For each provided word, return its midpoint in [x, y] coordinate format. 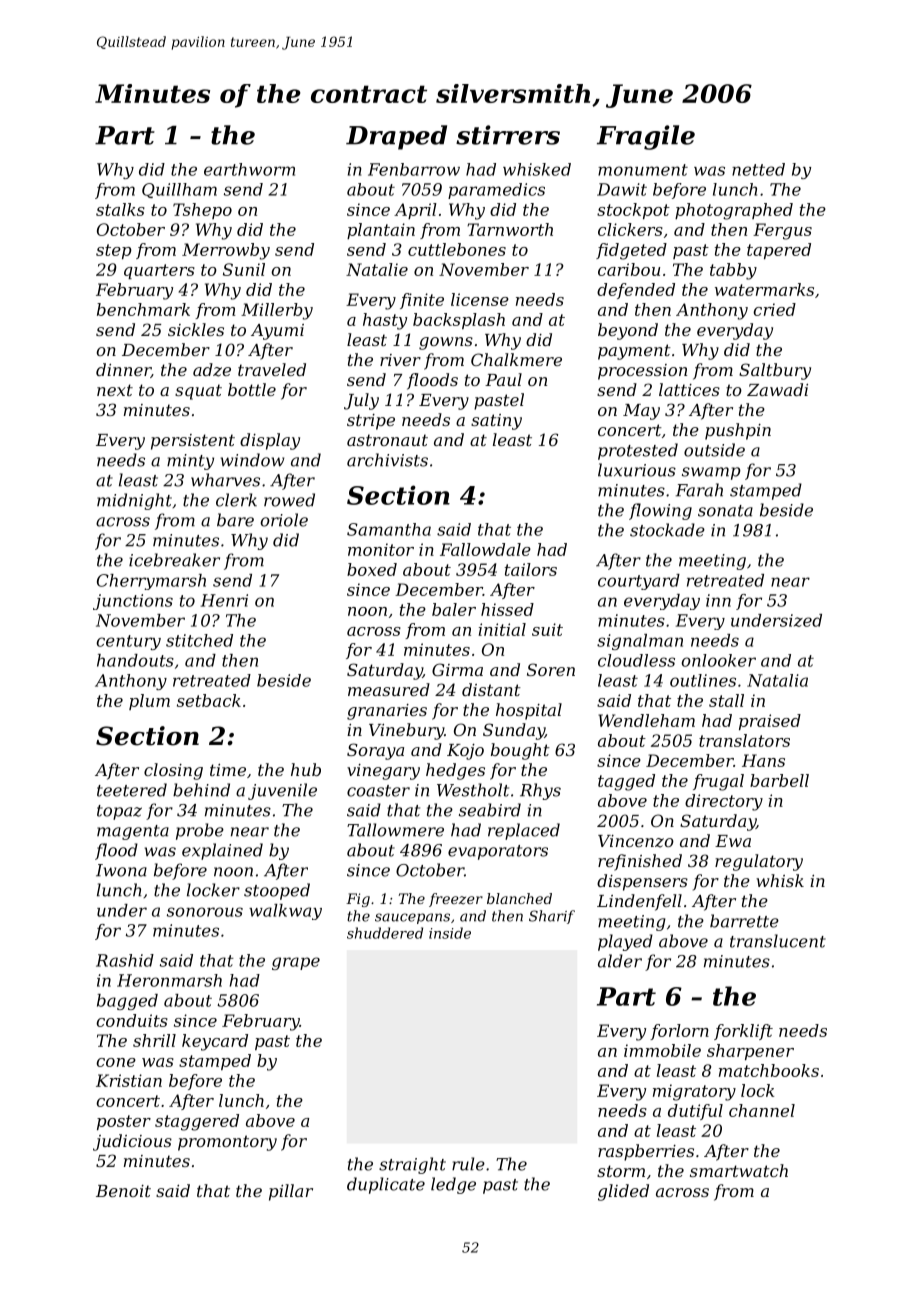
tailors [531, 569]
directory [724, 802]
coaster [378, 791]
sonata [725, 511]
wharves [225, 480]
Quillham [179, 190]
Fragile [646, 137]
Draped [396, 137]
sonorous [205, 912]
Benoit [123, 1191]
